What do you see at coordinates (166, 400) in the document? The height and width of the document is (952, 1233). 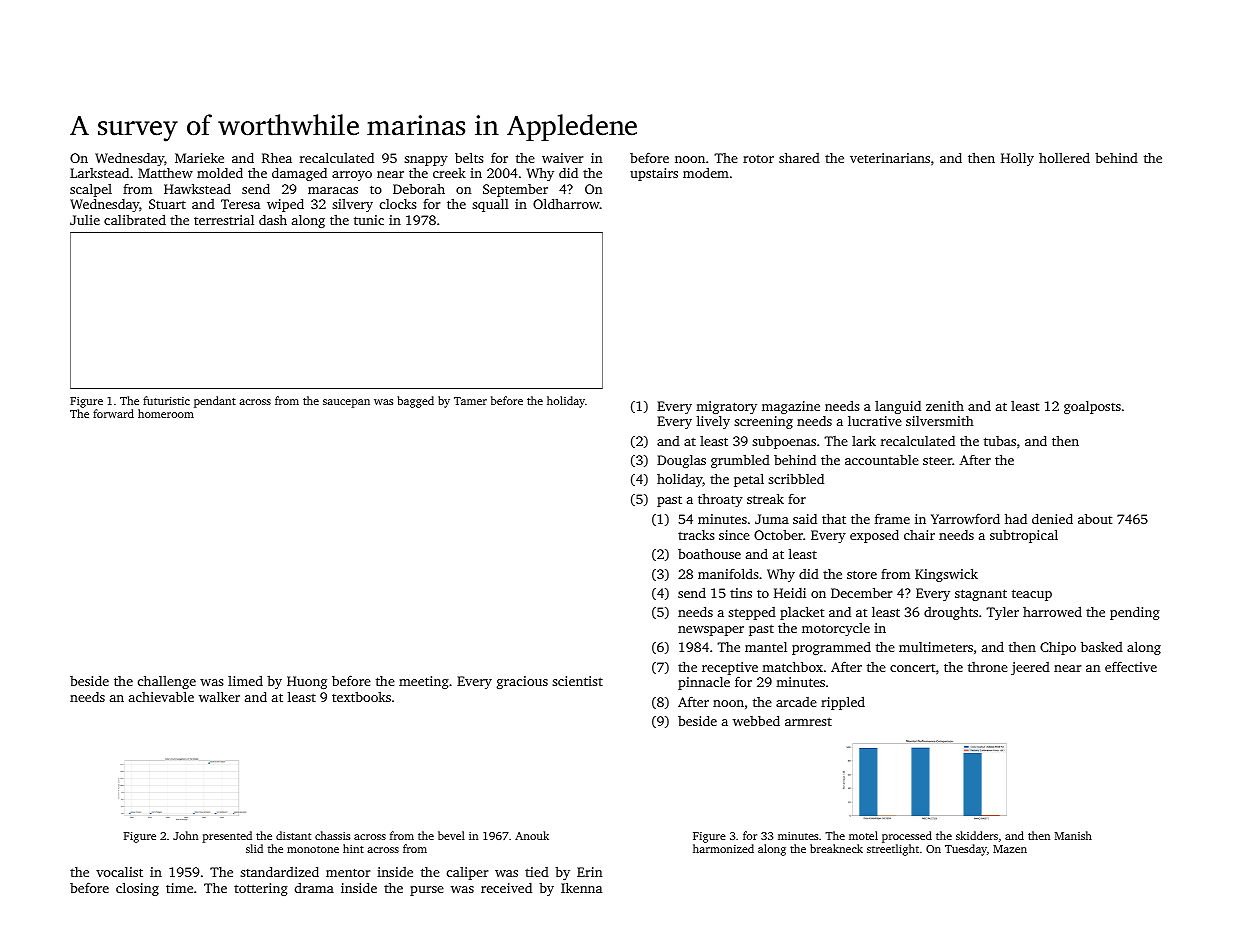 I see `futuristic` at bounding box center [166, 400].
